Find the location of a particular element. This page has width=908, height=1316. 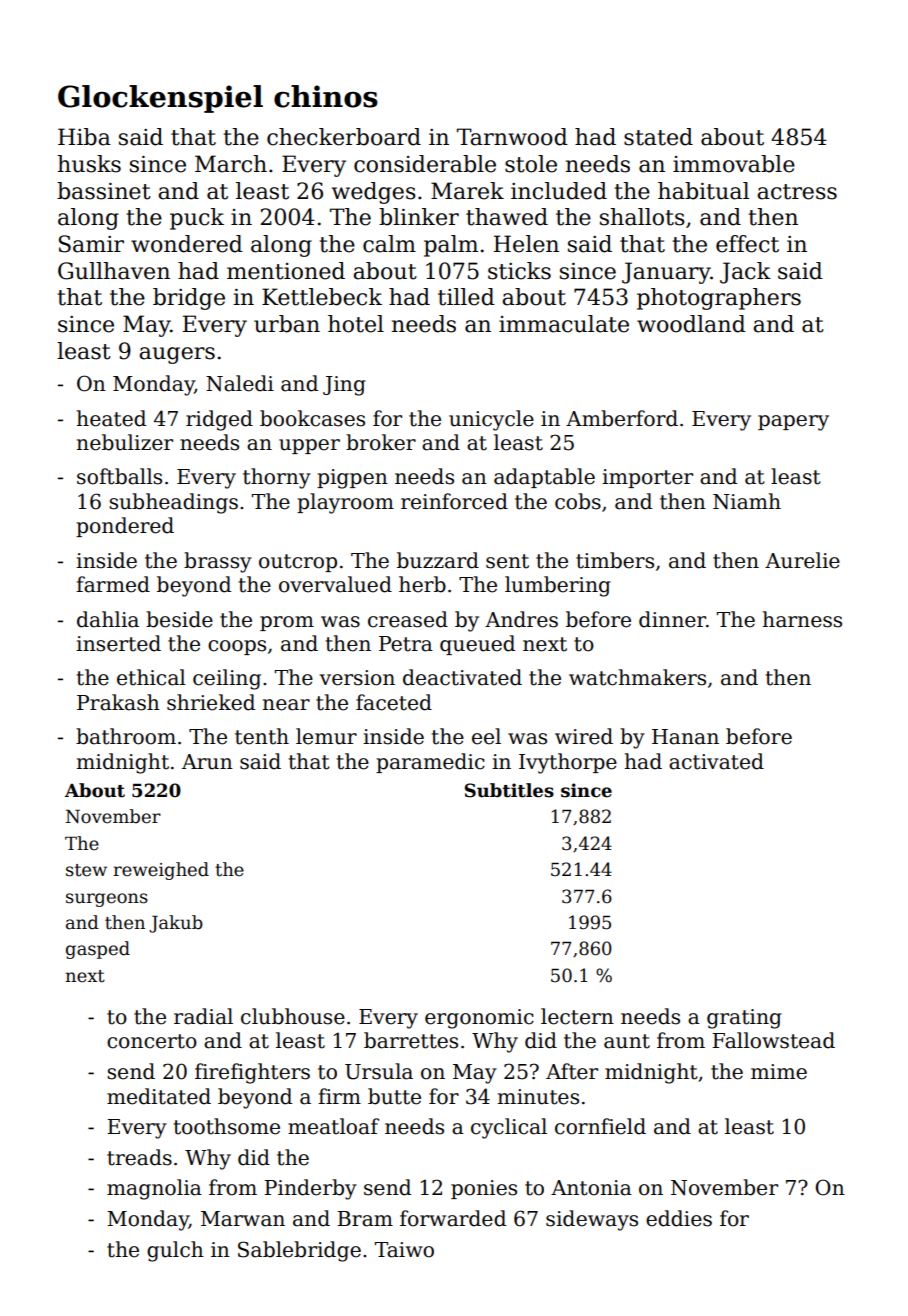

Taiwo is located at coordinates (404, 1250).
